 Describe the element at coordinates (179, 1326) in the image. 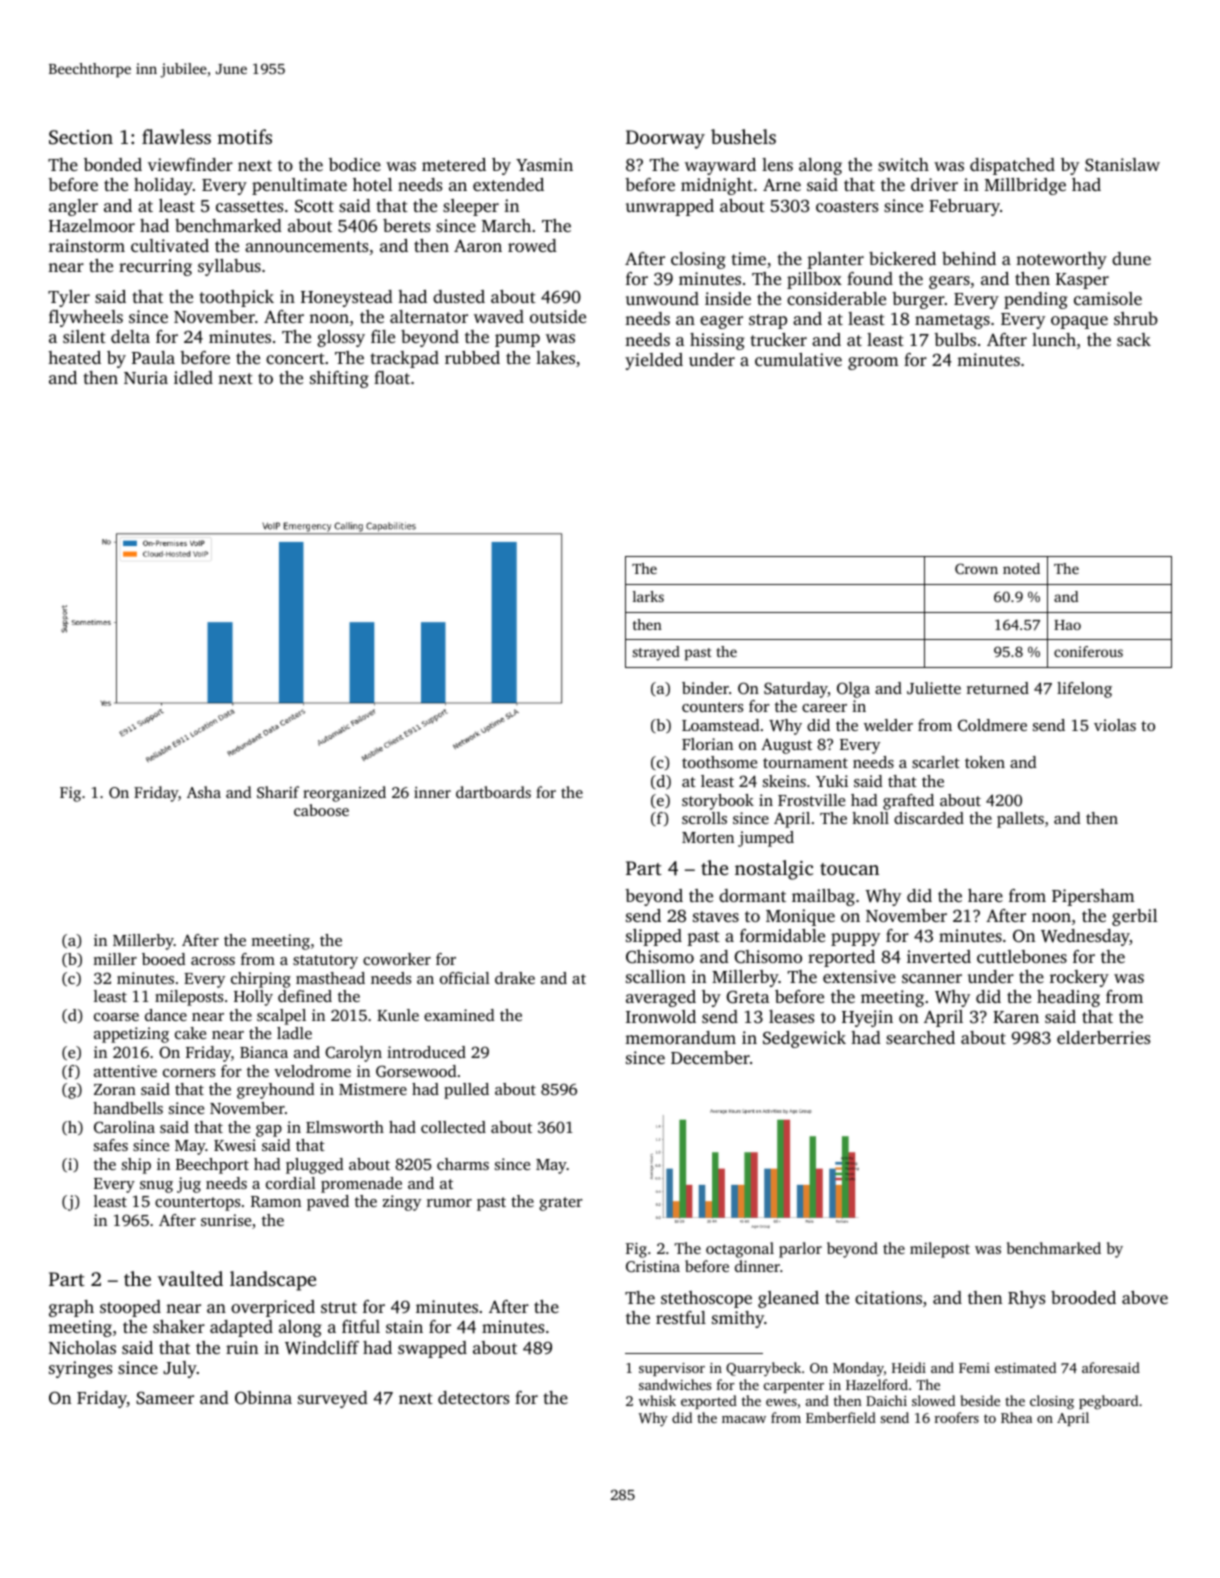

I see `shaker` at that location.
